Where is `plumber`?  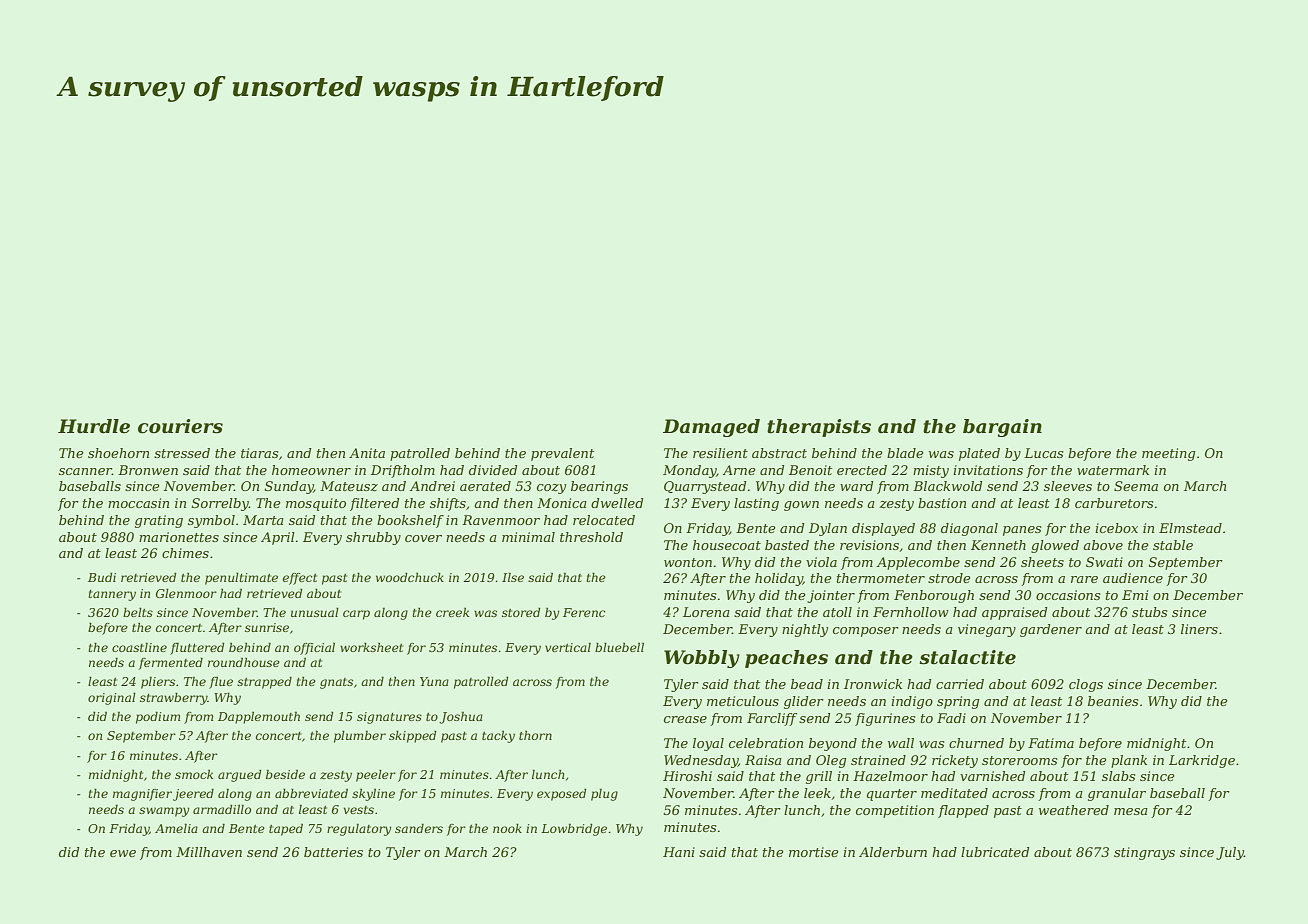
plumber is located at coordinates (360, 736).
